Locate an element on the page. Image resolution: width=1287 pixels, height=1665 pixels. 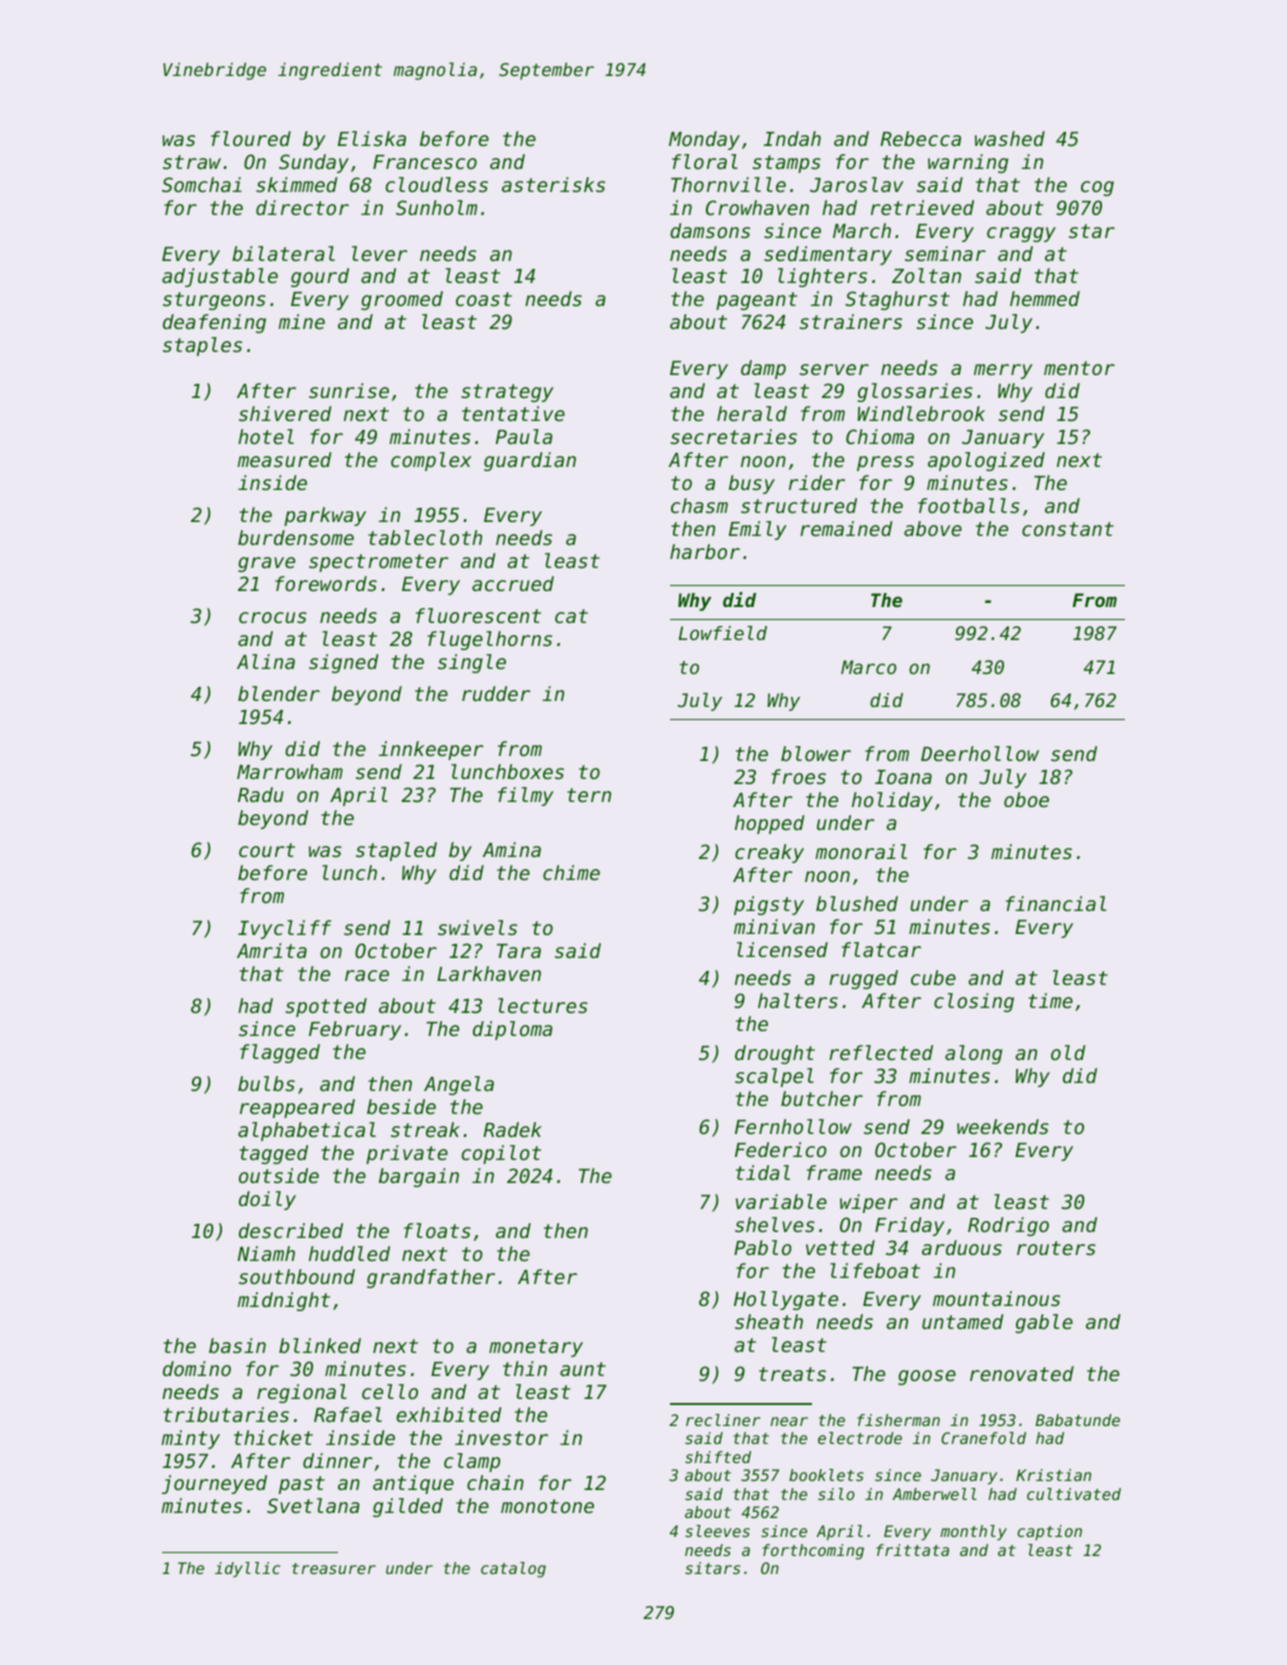
frittata is located at coordinates (912, 1550).
